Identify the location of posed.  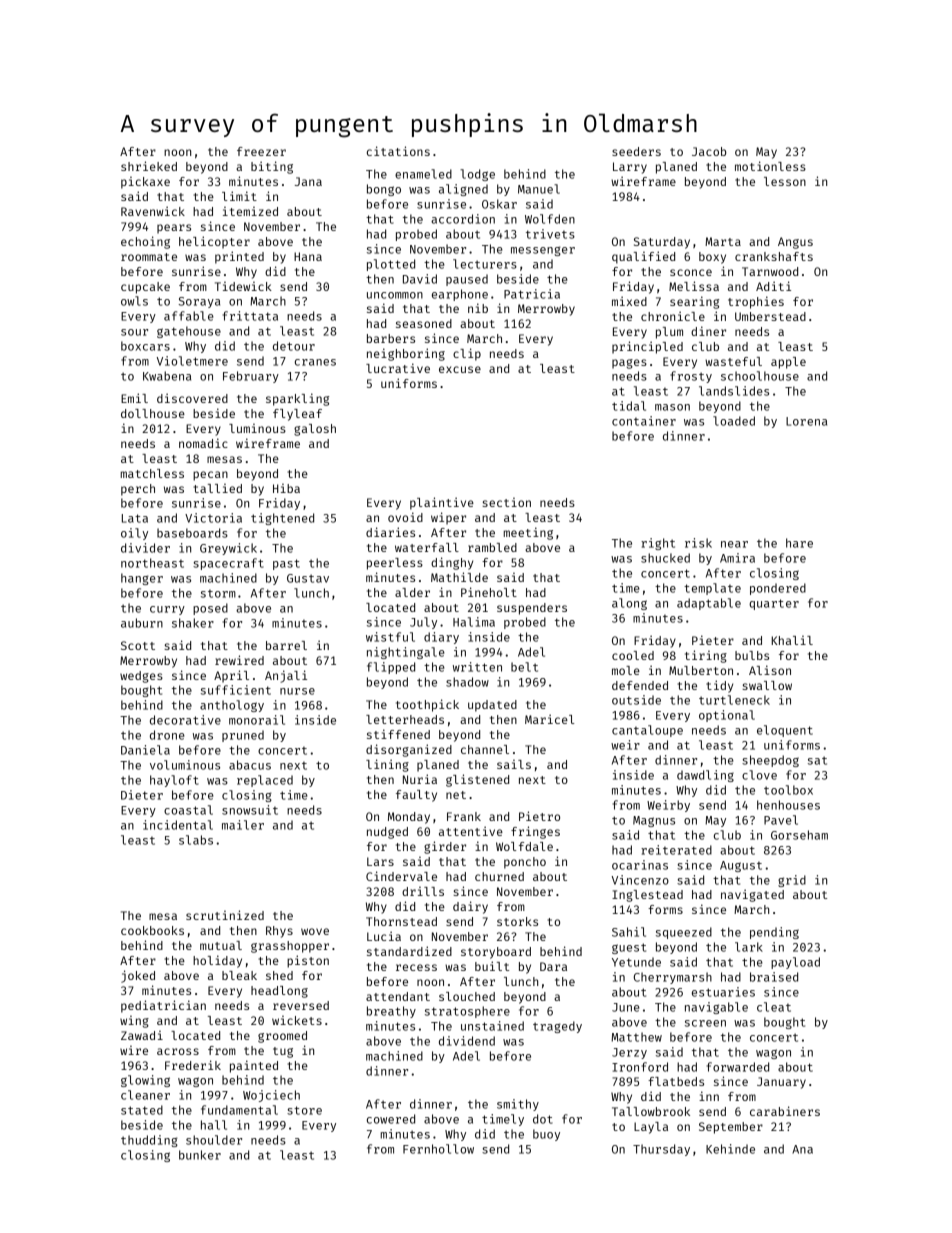
(210, 609).
